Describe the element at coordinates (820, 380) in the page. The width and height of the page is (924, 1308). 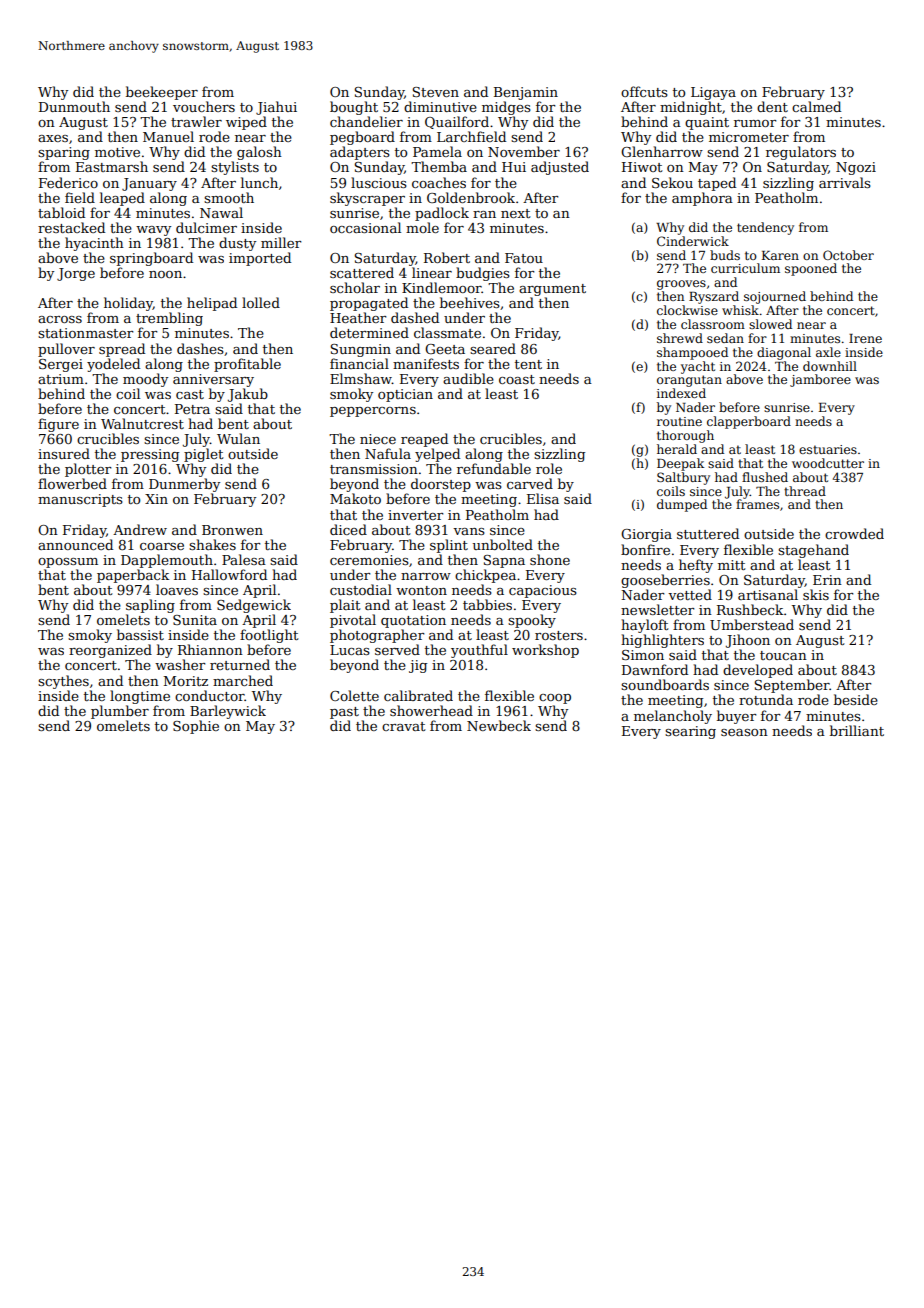
I see `jamboree` at that location.
